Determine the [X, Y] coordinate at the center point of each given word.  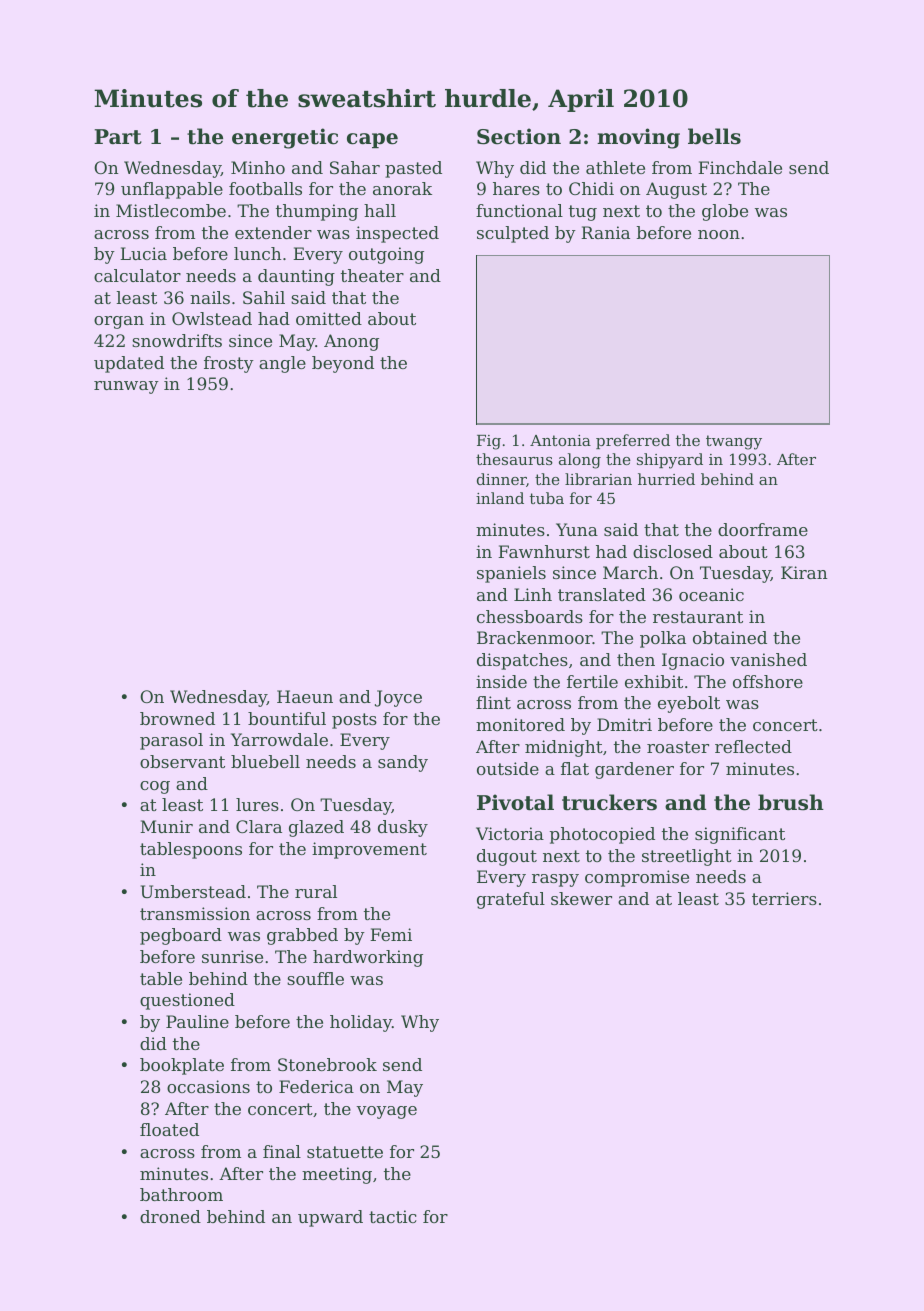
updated [129, 364]
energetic [285, 138]
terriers [784, 898]
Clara [259, 826]
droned [170, 1216]
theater [372, 275]
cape [372, 140]
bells [714, 136]
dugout [507, 857]
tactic [393, 1216]
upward [330, 1218]
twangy [734, 442]
